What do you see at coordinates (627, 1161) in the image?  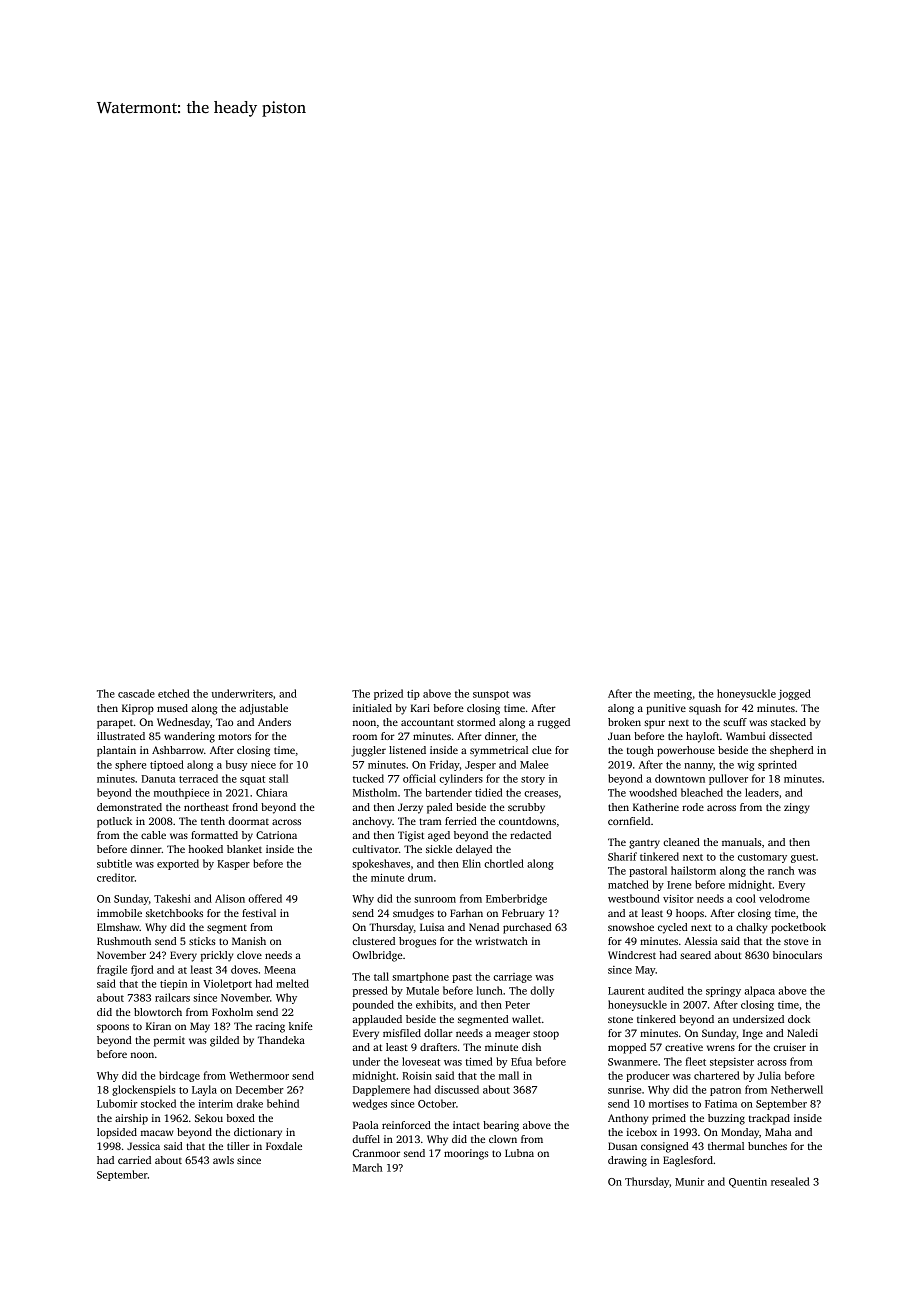 I see `drawing` at bounding box center [627, 1161].
